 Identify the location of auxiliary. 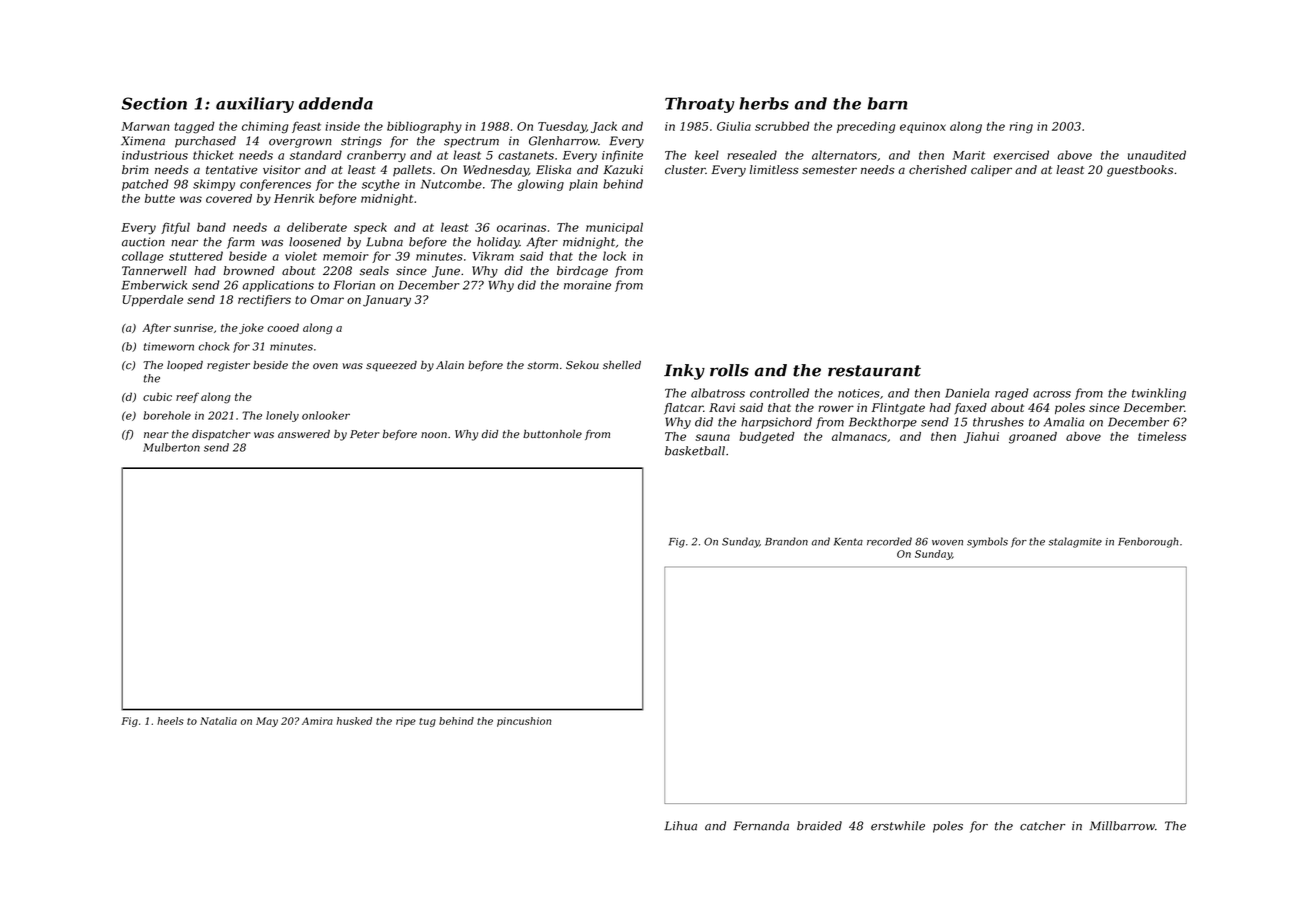
(255, 105).
